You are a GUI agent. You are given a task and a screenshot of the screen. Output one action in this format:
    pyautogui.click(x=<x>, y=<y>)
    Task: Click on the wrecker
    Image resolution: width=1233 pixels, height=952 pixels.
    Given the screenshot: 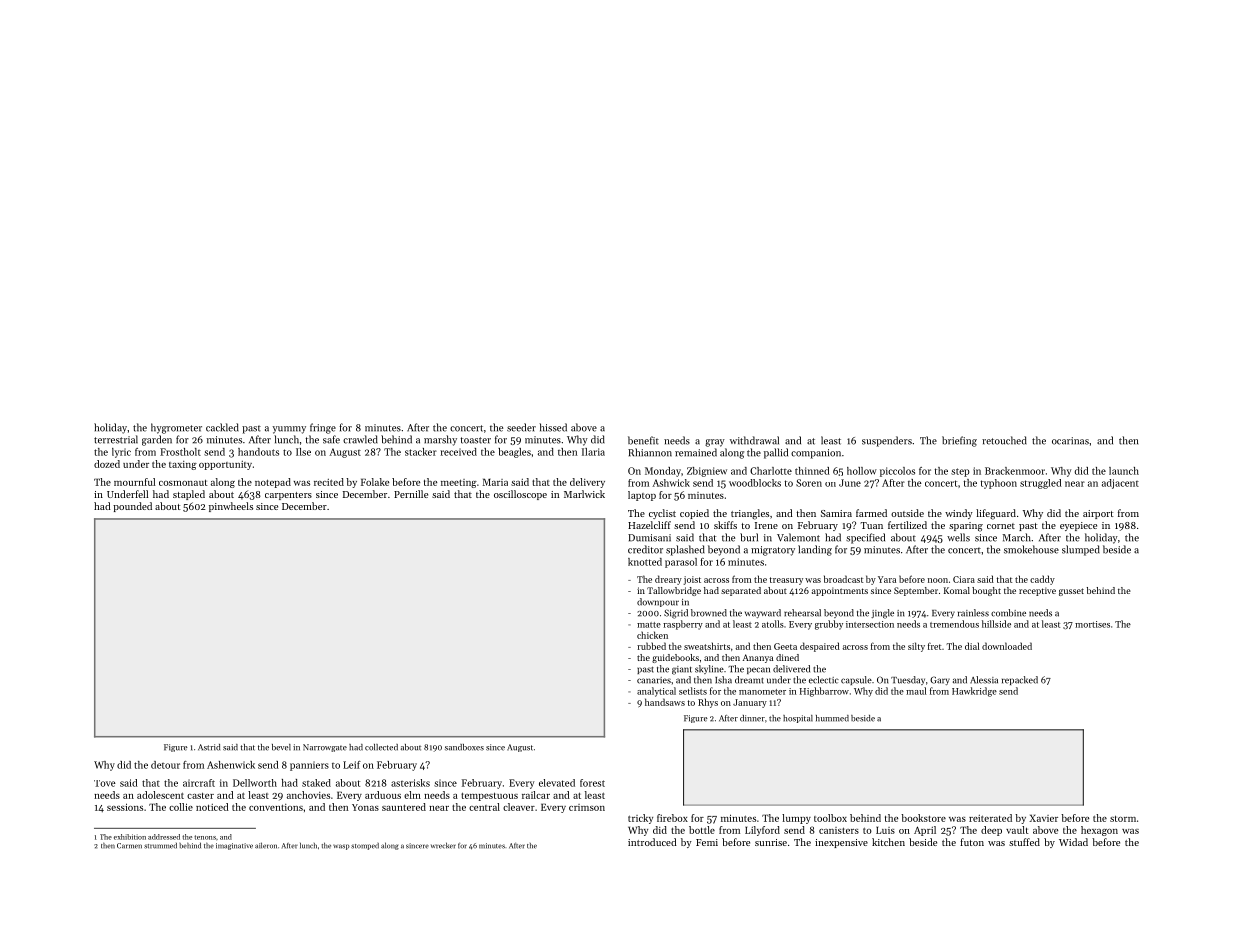 What is the action you would take?
    pyautogui.click(x=443, y=845)
